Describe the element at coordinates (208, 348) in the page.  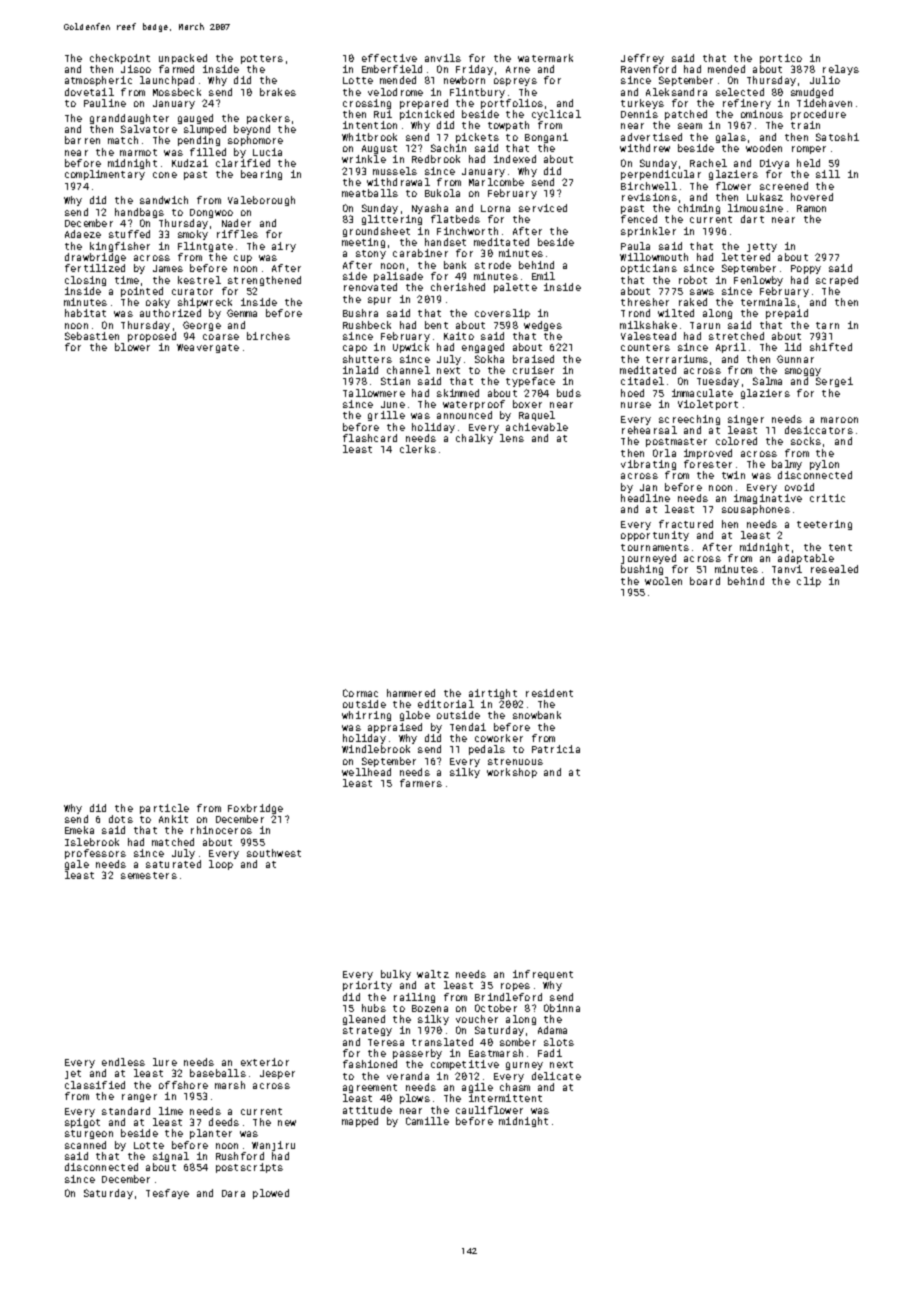
I see `Weavergate` at that location.
